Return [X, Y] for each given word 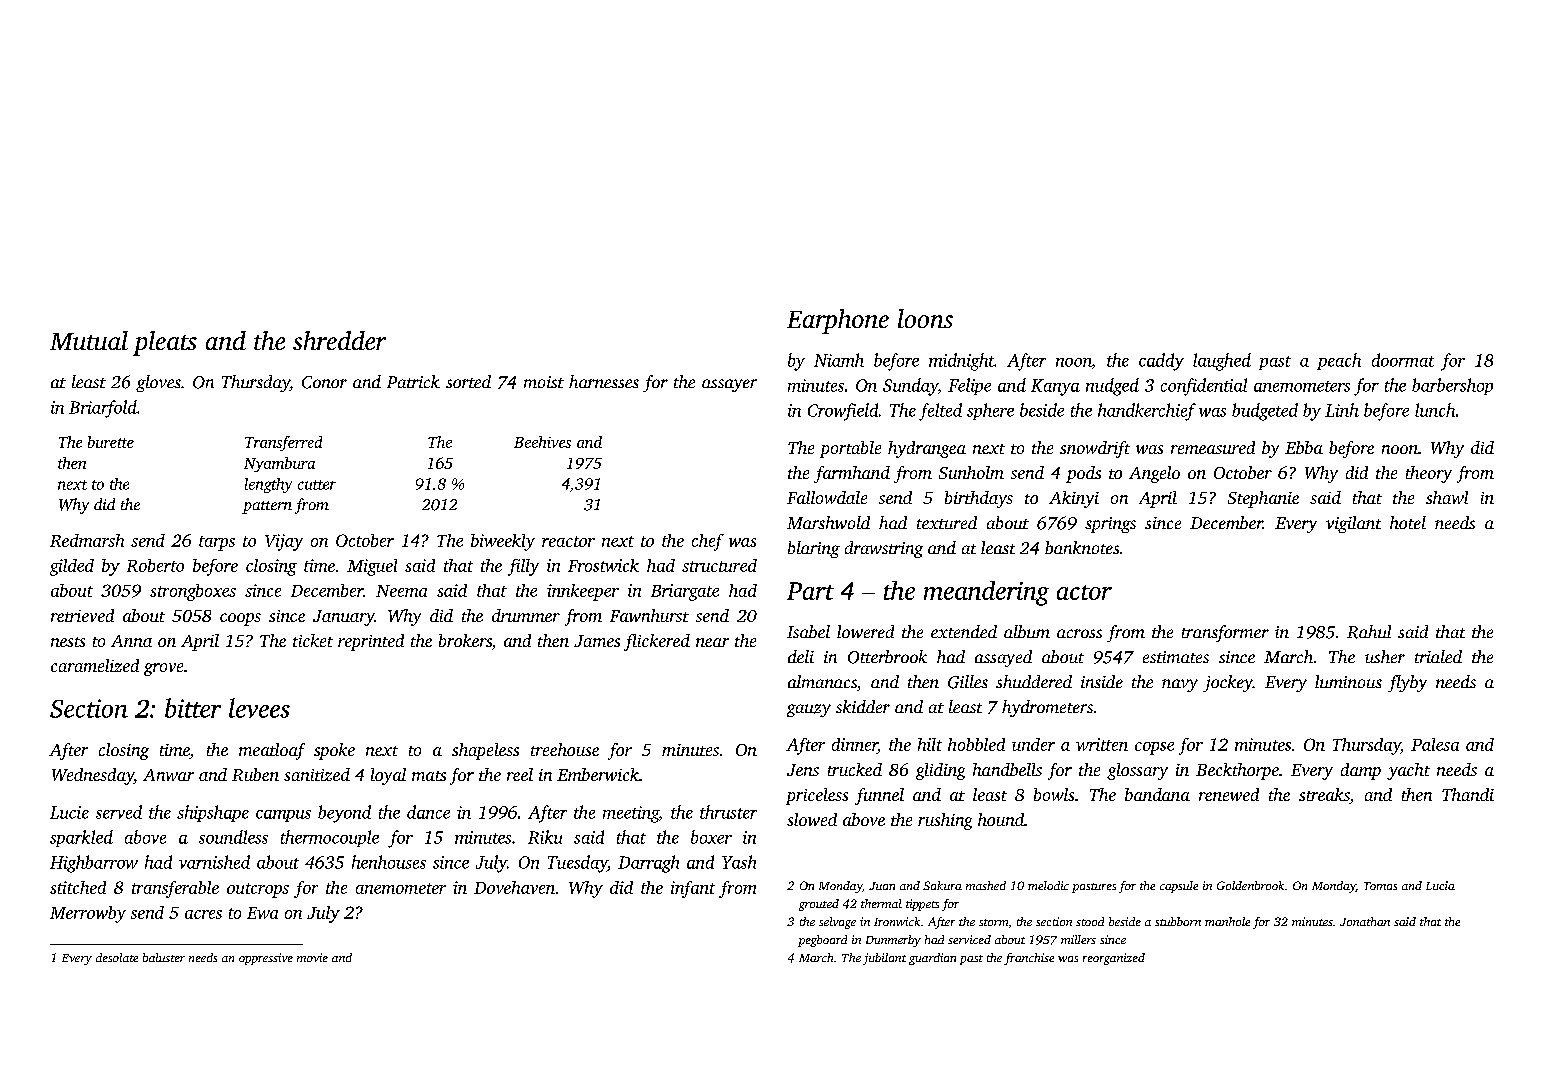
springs [1110, 525]
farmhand [852, 474]
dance [428, 812]
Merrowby [88, 914]
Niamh [839, 360]
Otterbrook [887, 657]
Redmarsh [87, 540]
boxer [711, 837]
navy [1180, 685]
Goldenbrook [1250, 885]
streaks [1324, 796]
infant [693, 889]
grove [163, 669]
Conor [324, 382]
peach [1339, 361]
